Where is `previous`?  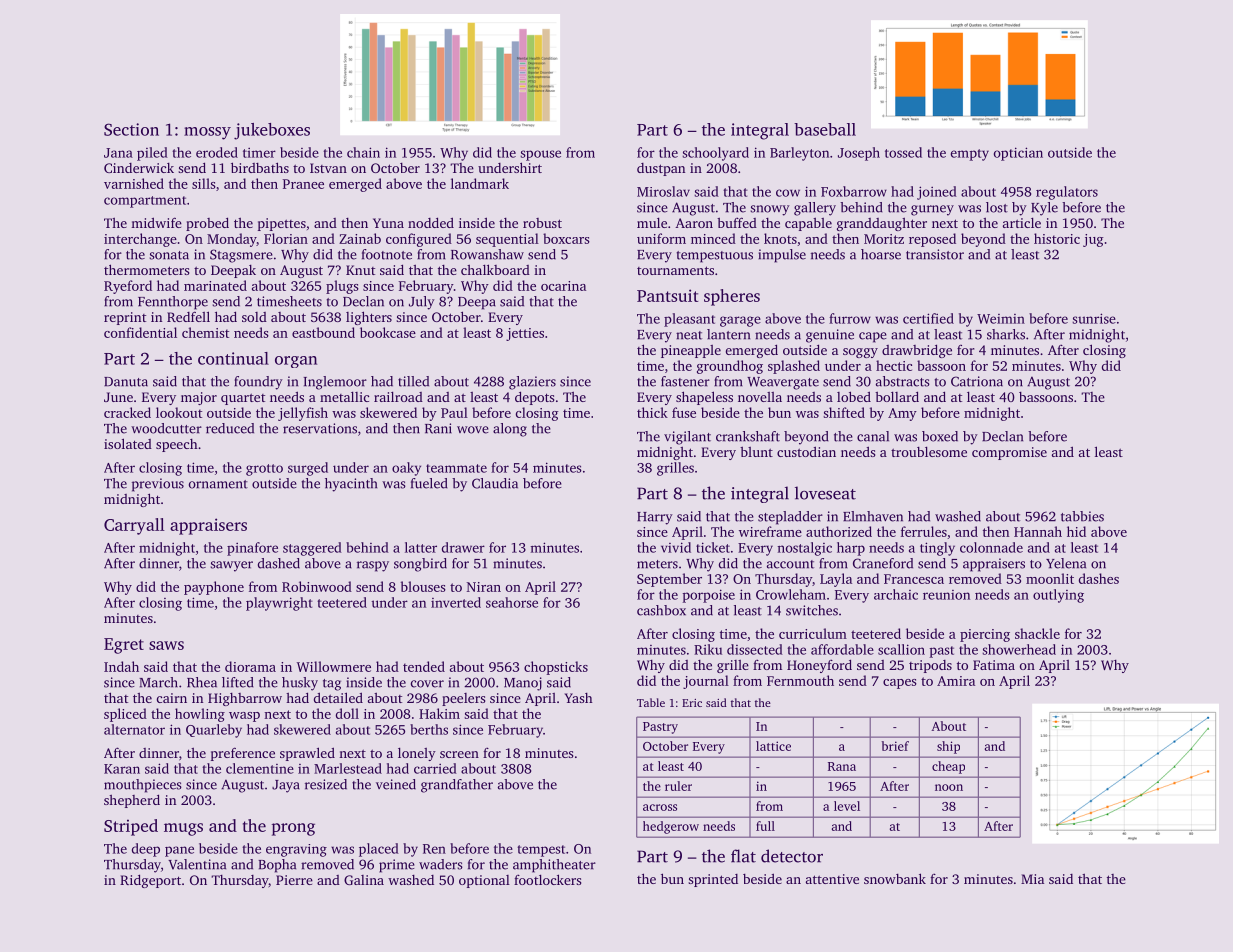
previous is located at coordinates (158, 485).
